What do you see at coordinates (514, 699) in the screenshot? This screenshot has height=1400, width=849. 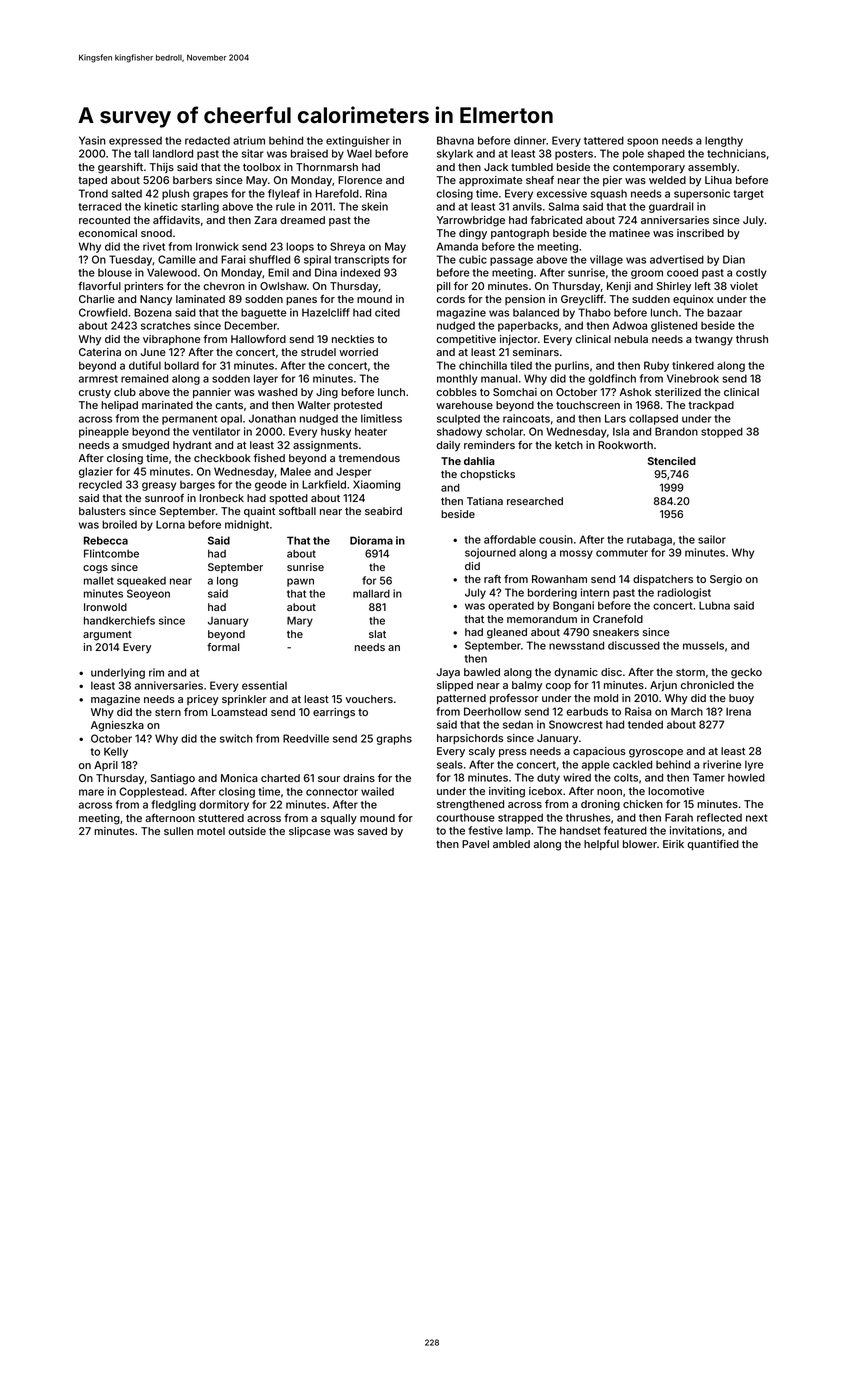 I see `professor` at bounding box center [514, 699].
